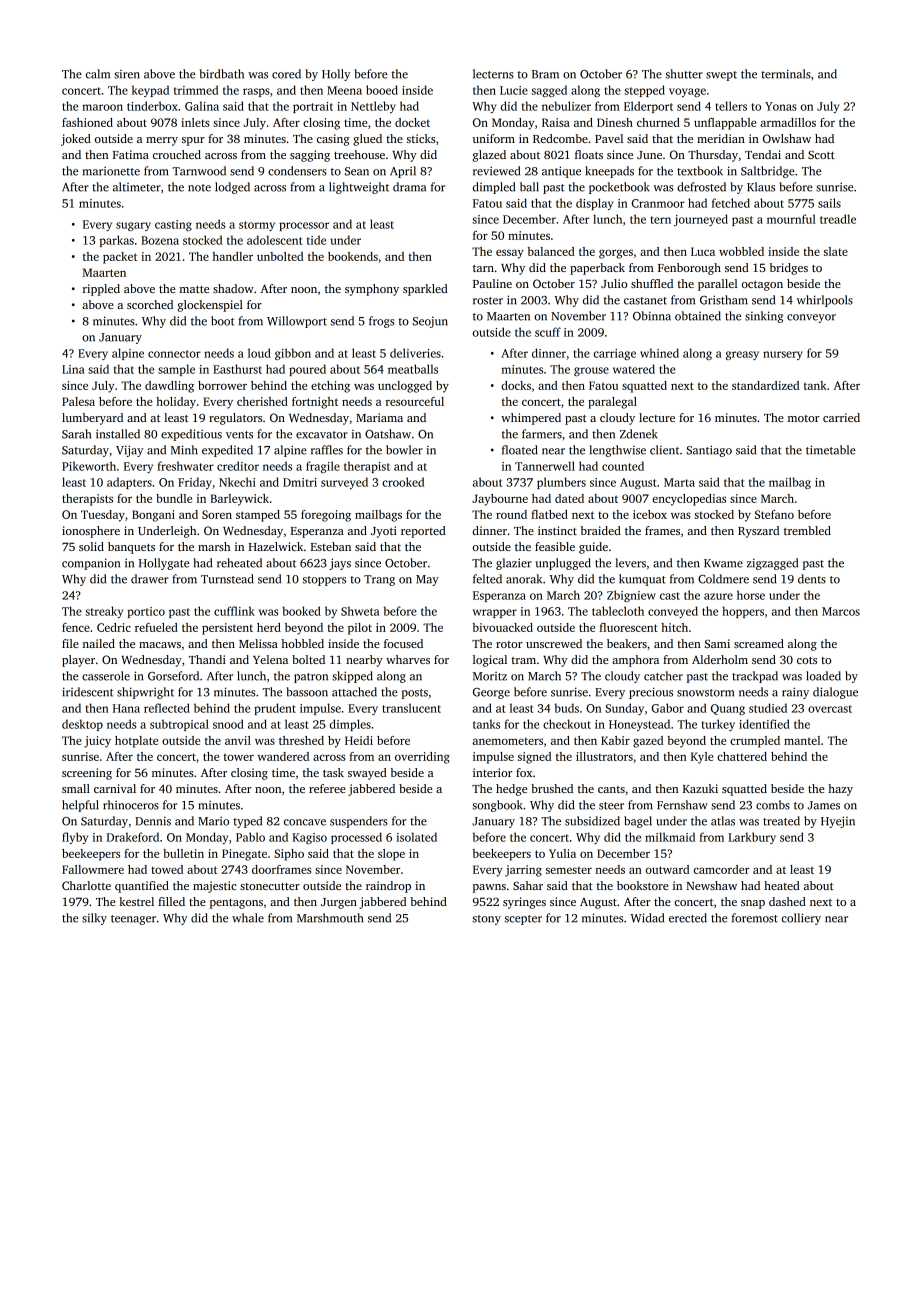 This screenshot has height=1308, width=924. Describe the element at coordinates (703, 251) in the screenshot. I see `Luca` at that location.
